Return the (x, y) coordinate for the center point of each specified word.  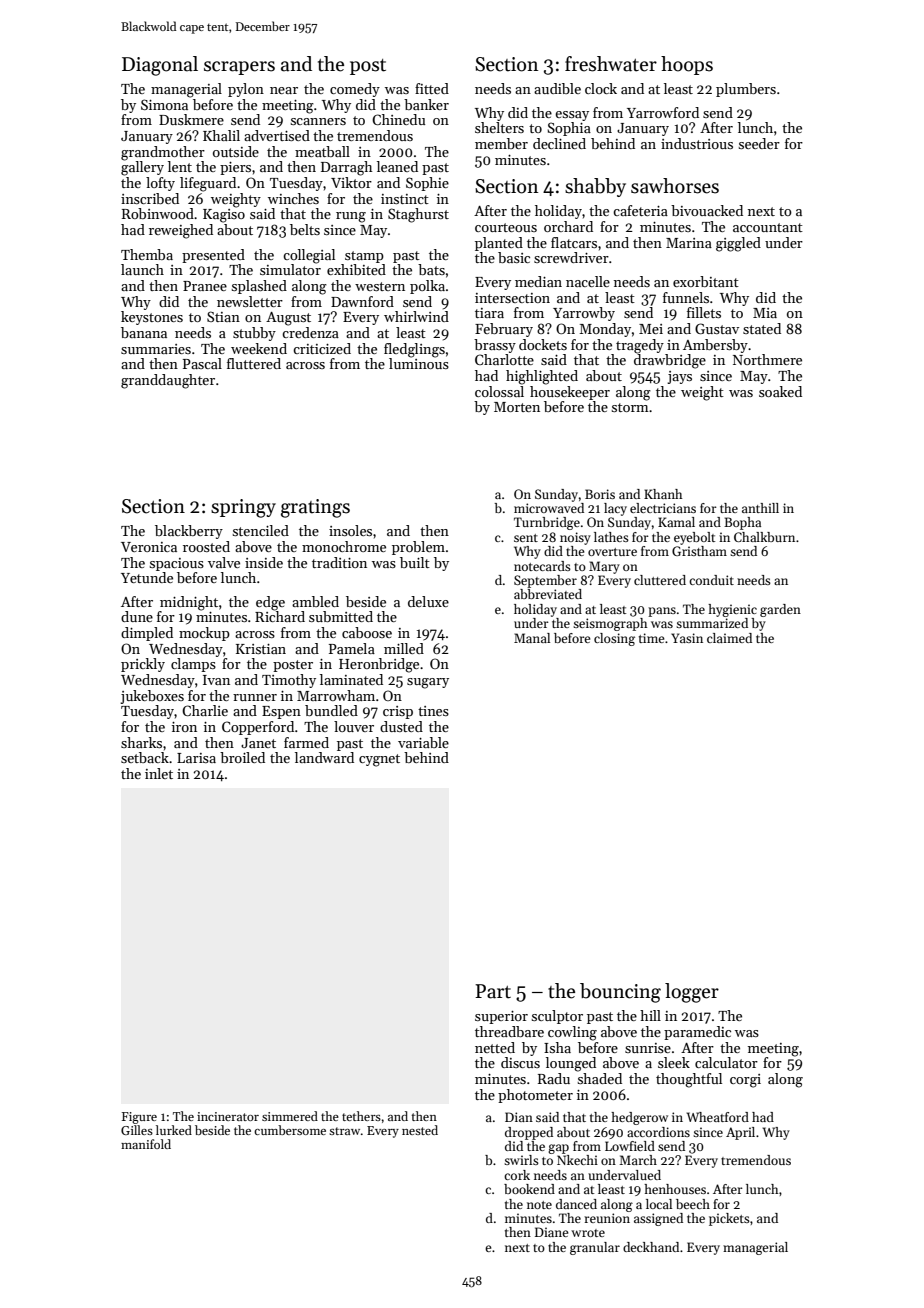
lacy (615, 509)
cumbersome (290, 1130)
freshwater (611, 64)
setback (145, 757)
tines (433, 711)
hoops (687, 65)
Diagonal (160, 66)
